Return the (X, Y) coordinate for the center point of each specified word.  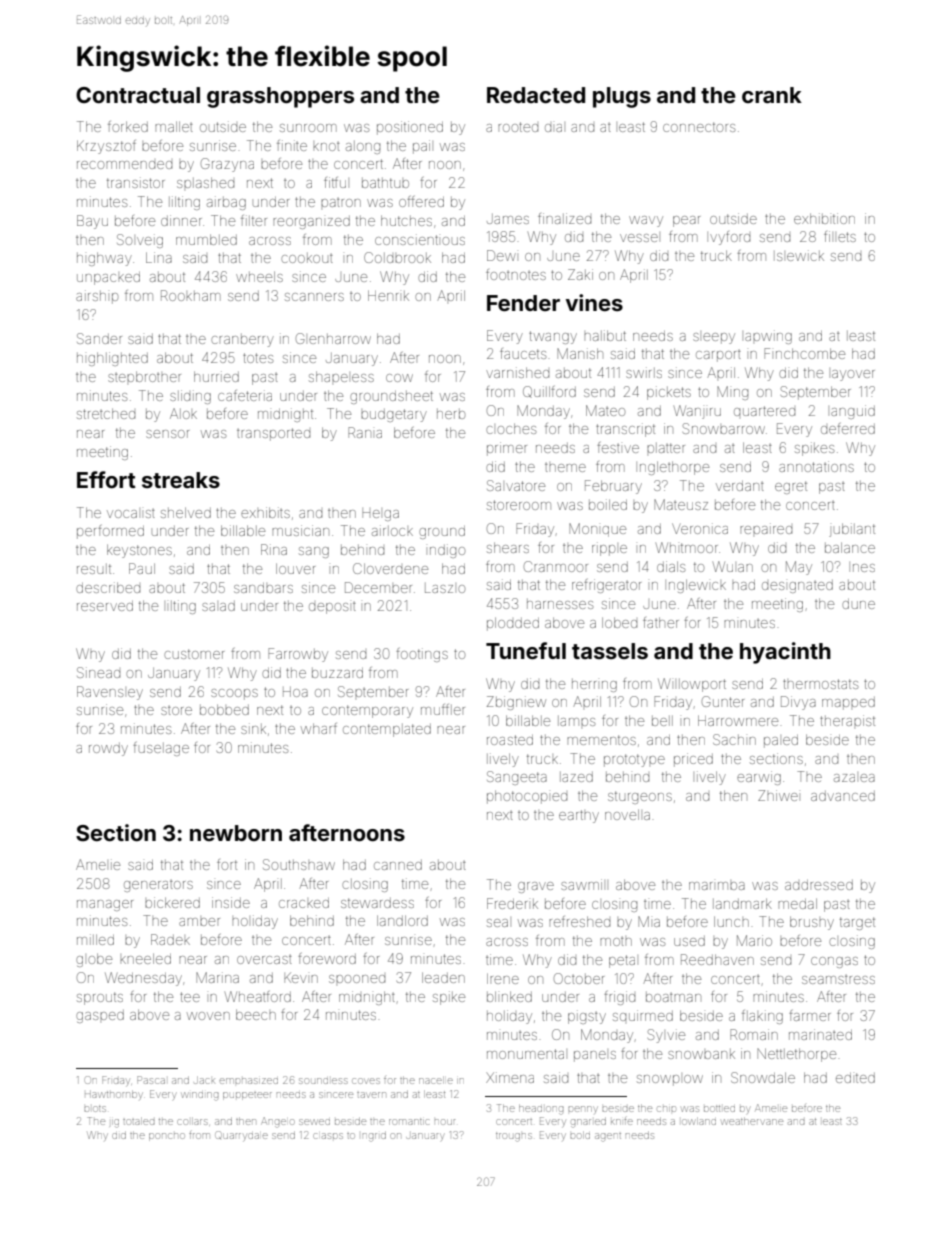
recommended (124, 165)
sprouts (100, 998)
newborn (236, 833)
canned (398, 865)
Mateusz (681, 504)
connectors (699, 127)
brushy (812, 923)
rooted (518, 127)
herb (451, 414)
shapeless (341, 376)
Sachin (734, 739)
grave (536, 887)
